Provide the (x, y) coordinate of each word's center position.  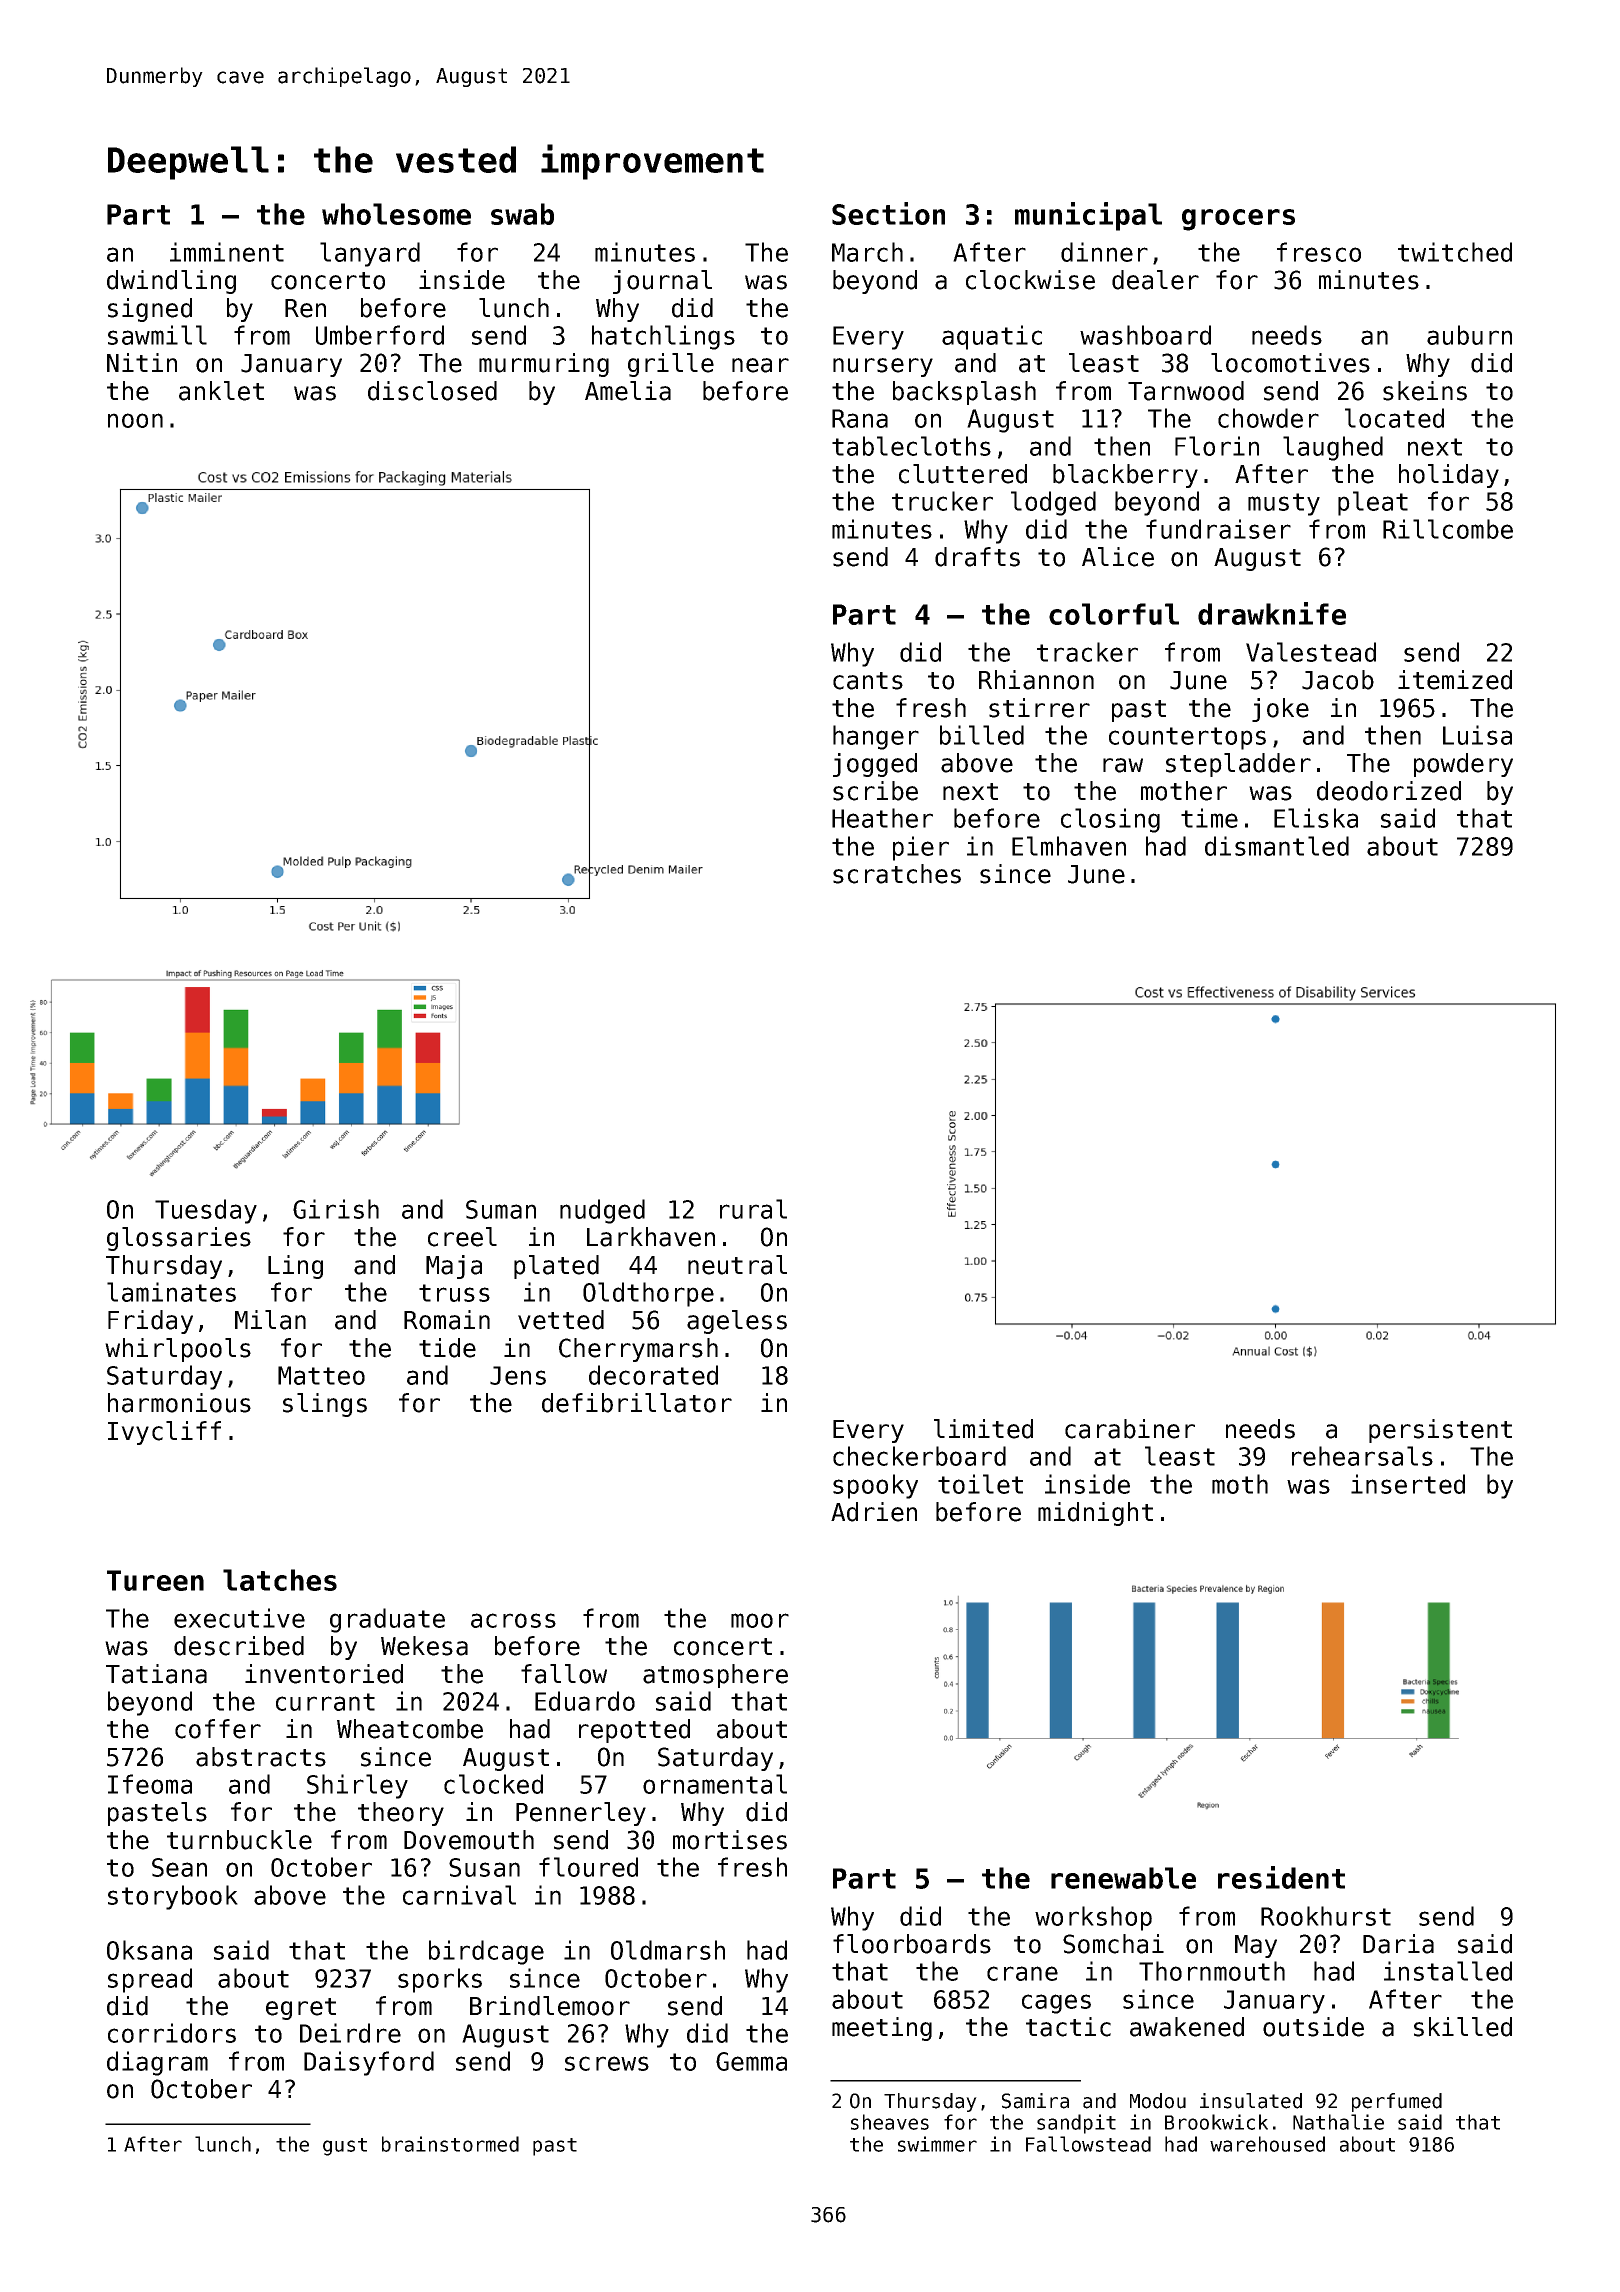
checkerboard (919, 1456)
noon (135, 420)
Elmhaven (1069, 846)
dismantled (1277, 846)
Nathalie (1338, 2122)
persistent (1440, 1431)
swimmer (937, 2144)
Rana (860, 418)
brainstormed (450, 2144)
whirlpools (178, 1350)
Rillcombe (1448, 529)
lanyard (370, 254)
